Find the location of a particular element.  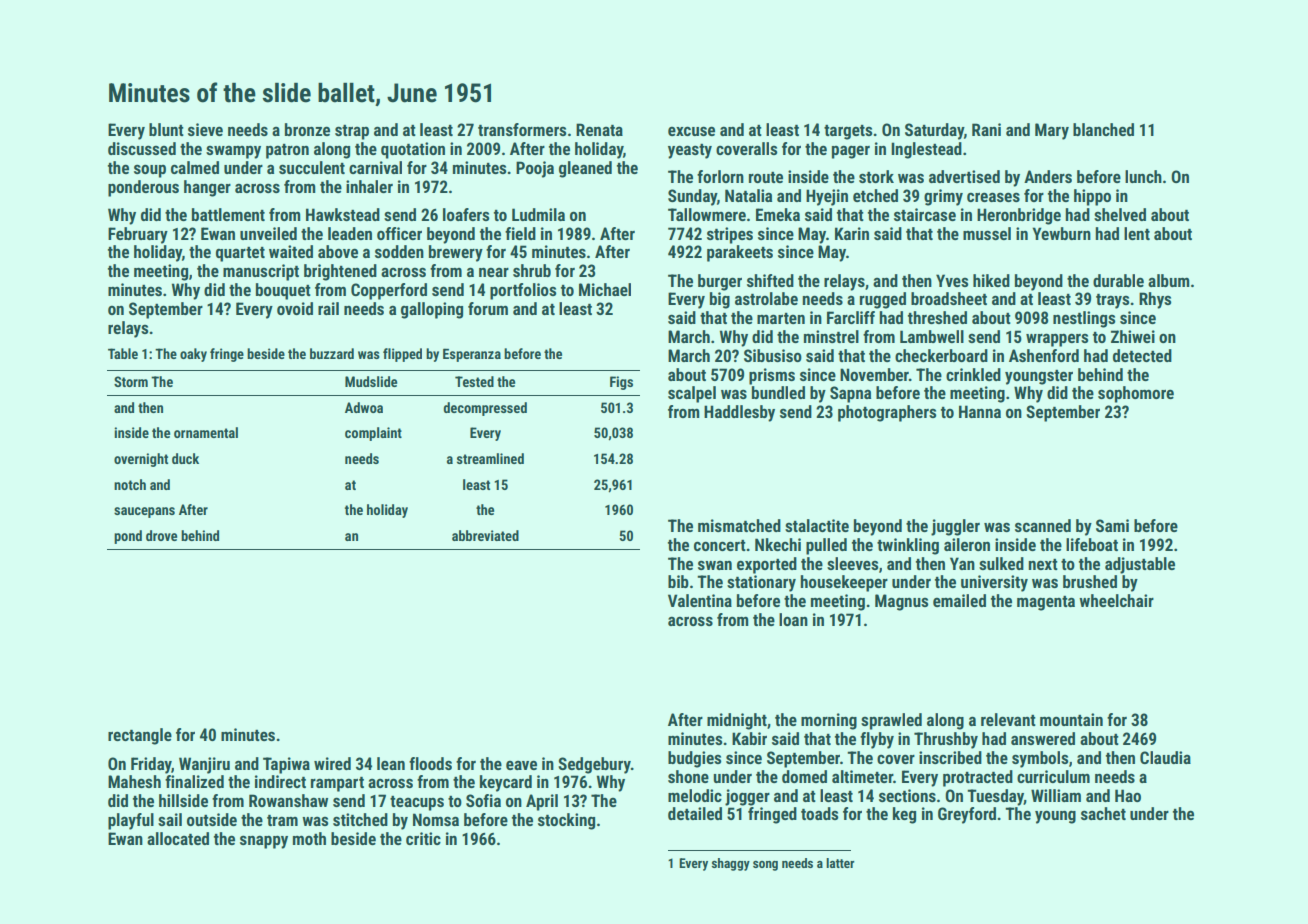

discussed is located at coordinates (142, 148).
